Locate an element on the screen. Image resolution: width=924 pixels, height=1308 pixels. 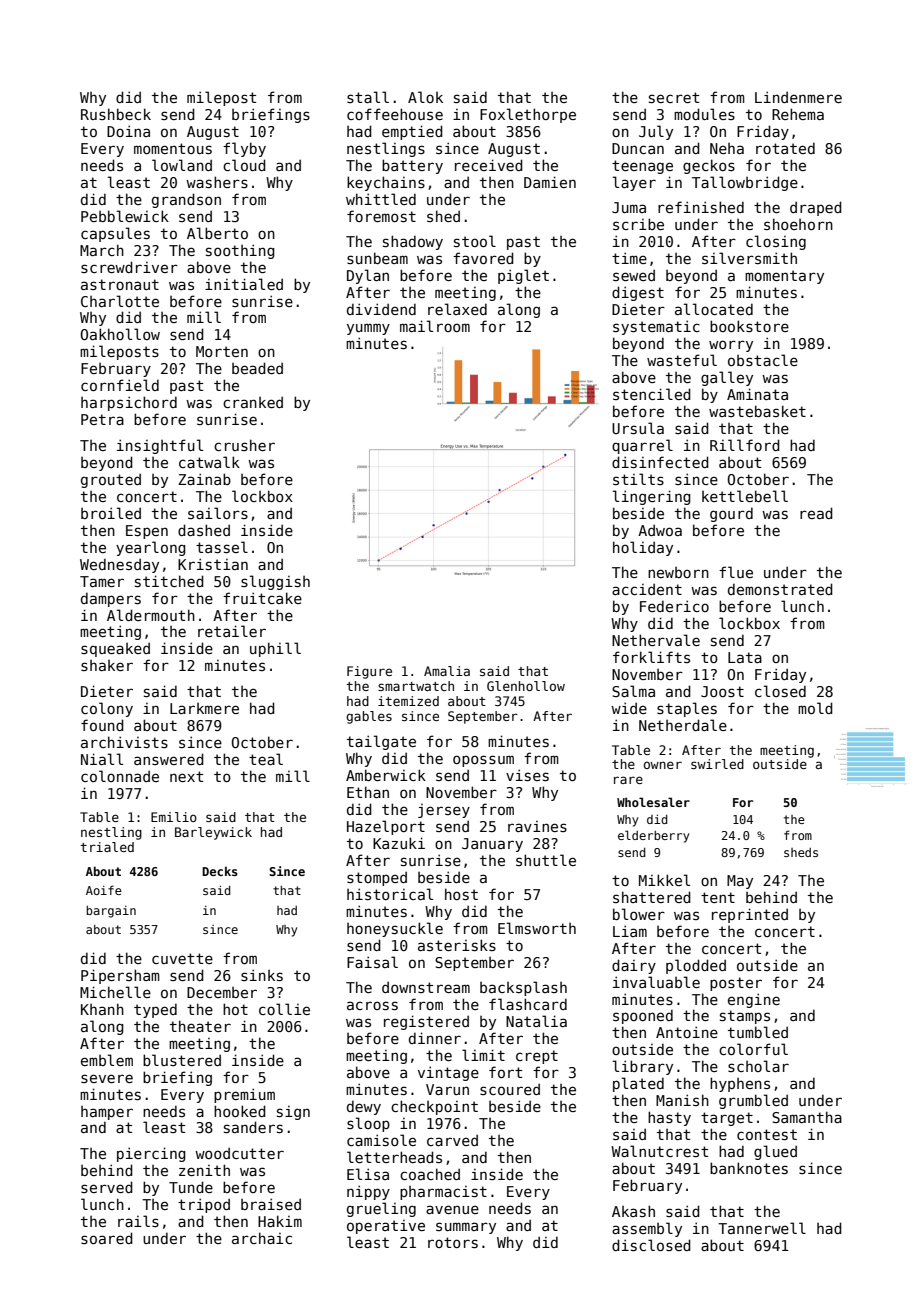
elderberry is located at coordinates (654, 836).
